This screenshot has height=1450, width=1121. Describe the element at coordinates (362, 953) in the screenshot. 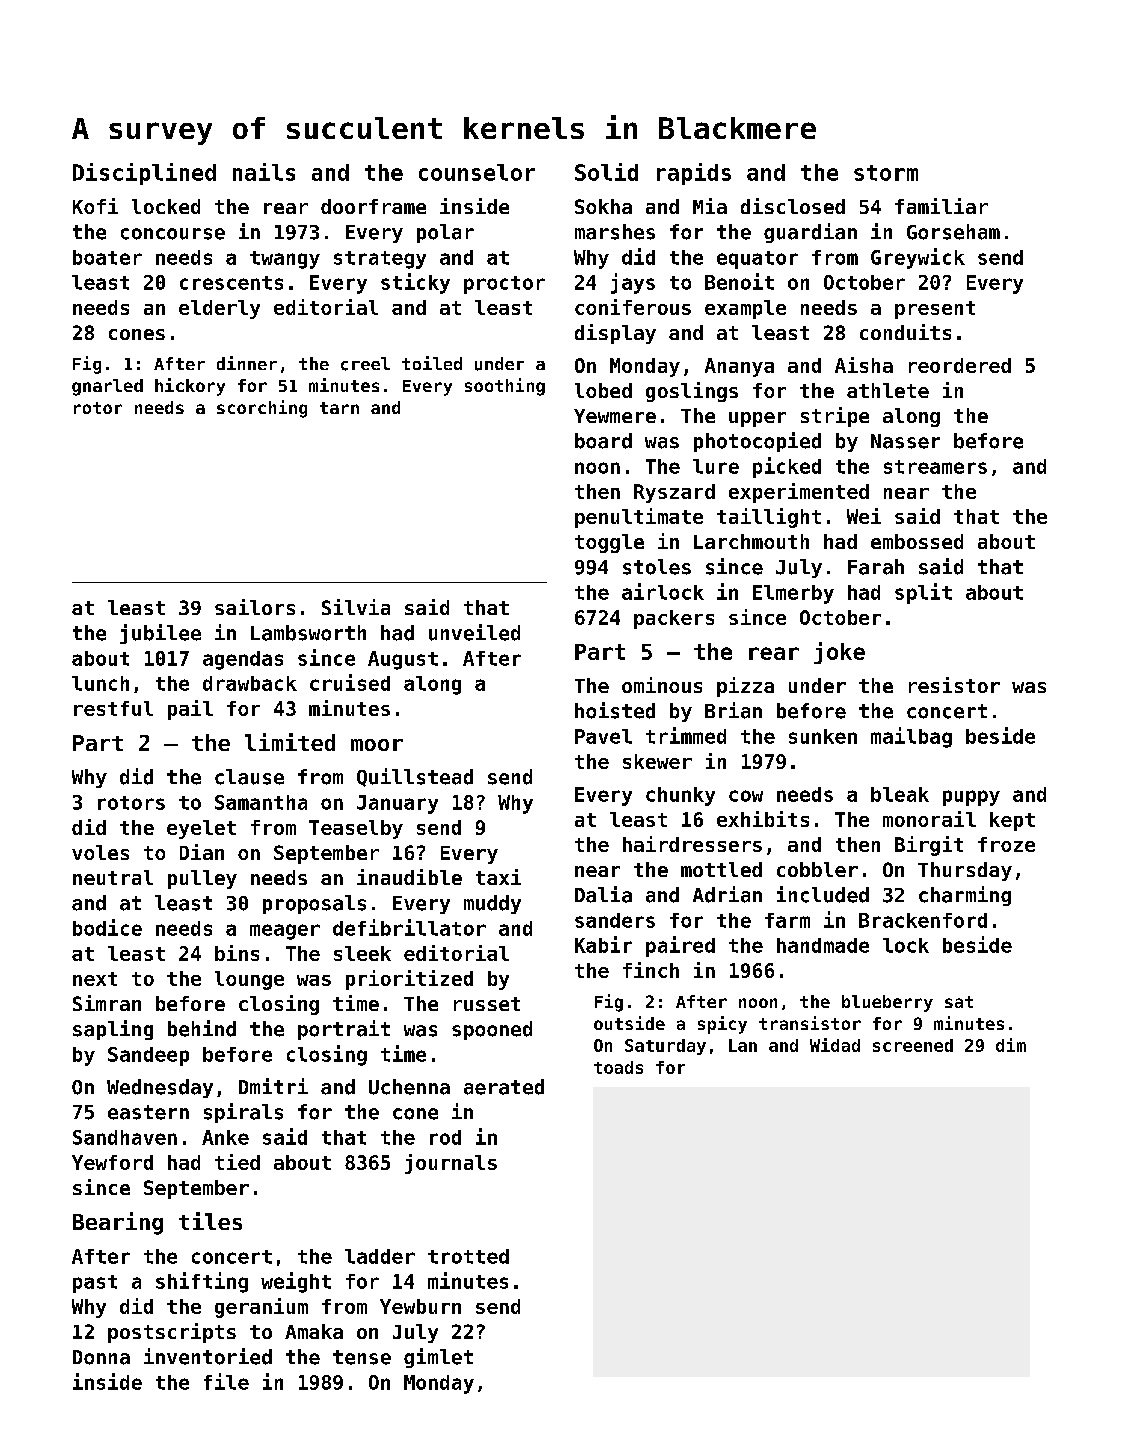

I see `sleek` at that location.
